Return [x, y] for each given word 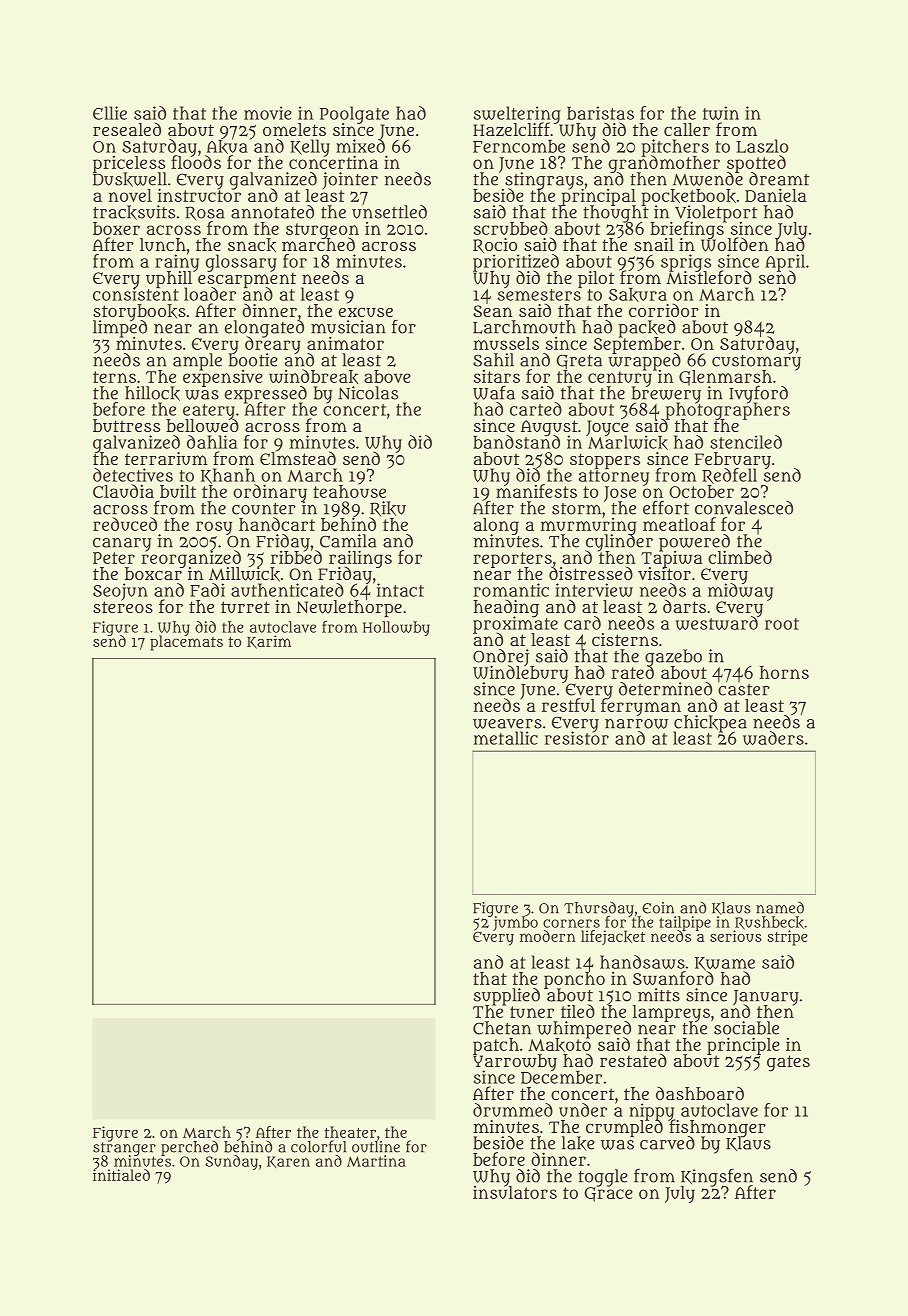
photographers [728, 411]
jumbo [514, 923]
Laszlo [762, 146]
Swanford [673, 978]
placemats [186, 643]
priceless [129, 164]
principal [597, 197]
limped [120, 329]
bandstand [516, 442]
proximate [515, 625]
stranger [124, 1148]
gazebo [673, 657]
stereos [123, 607]
